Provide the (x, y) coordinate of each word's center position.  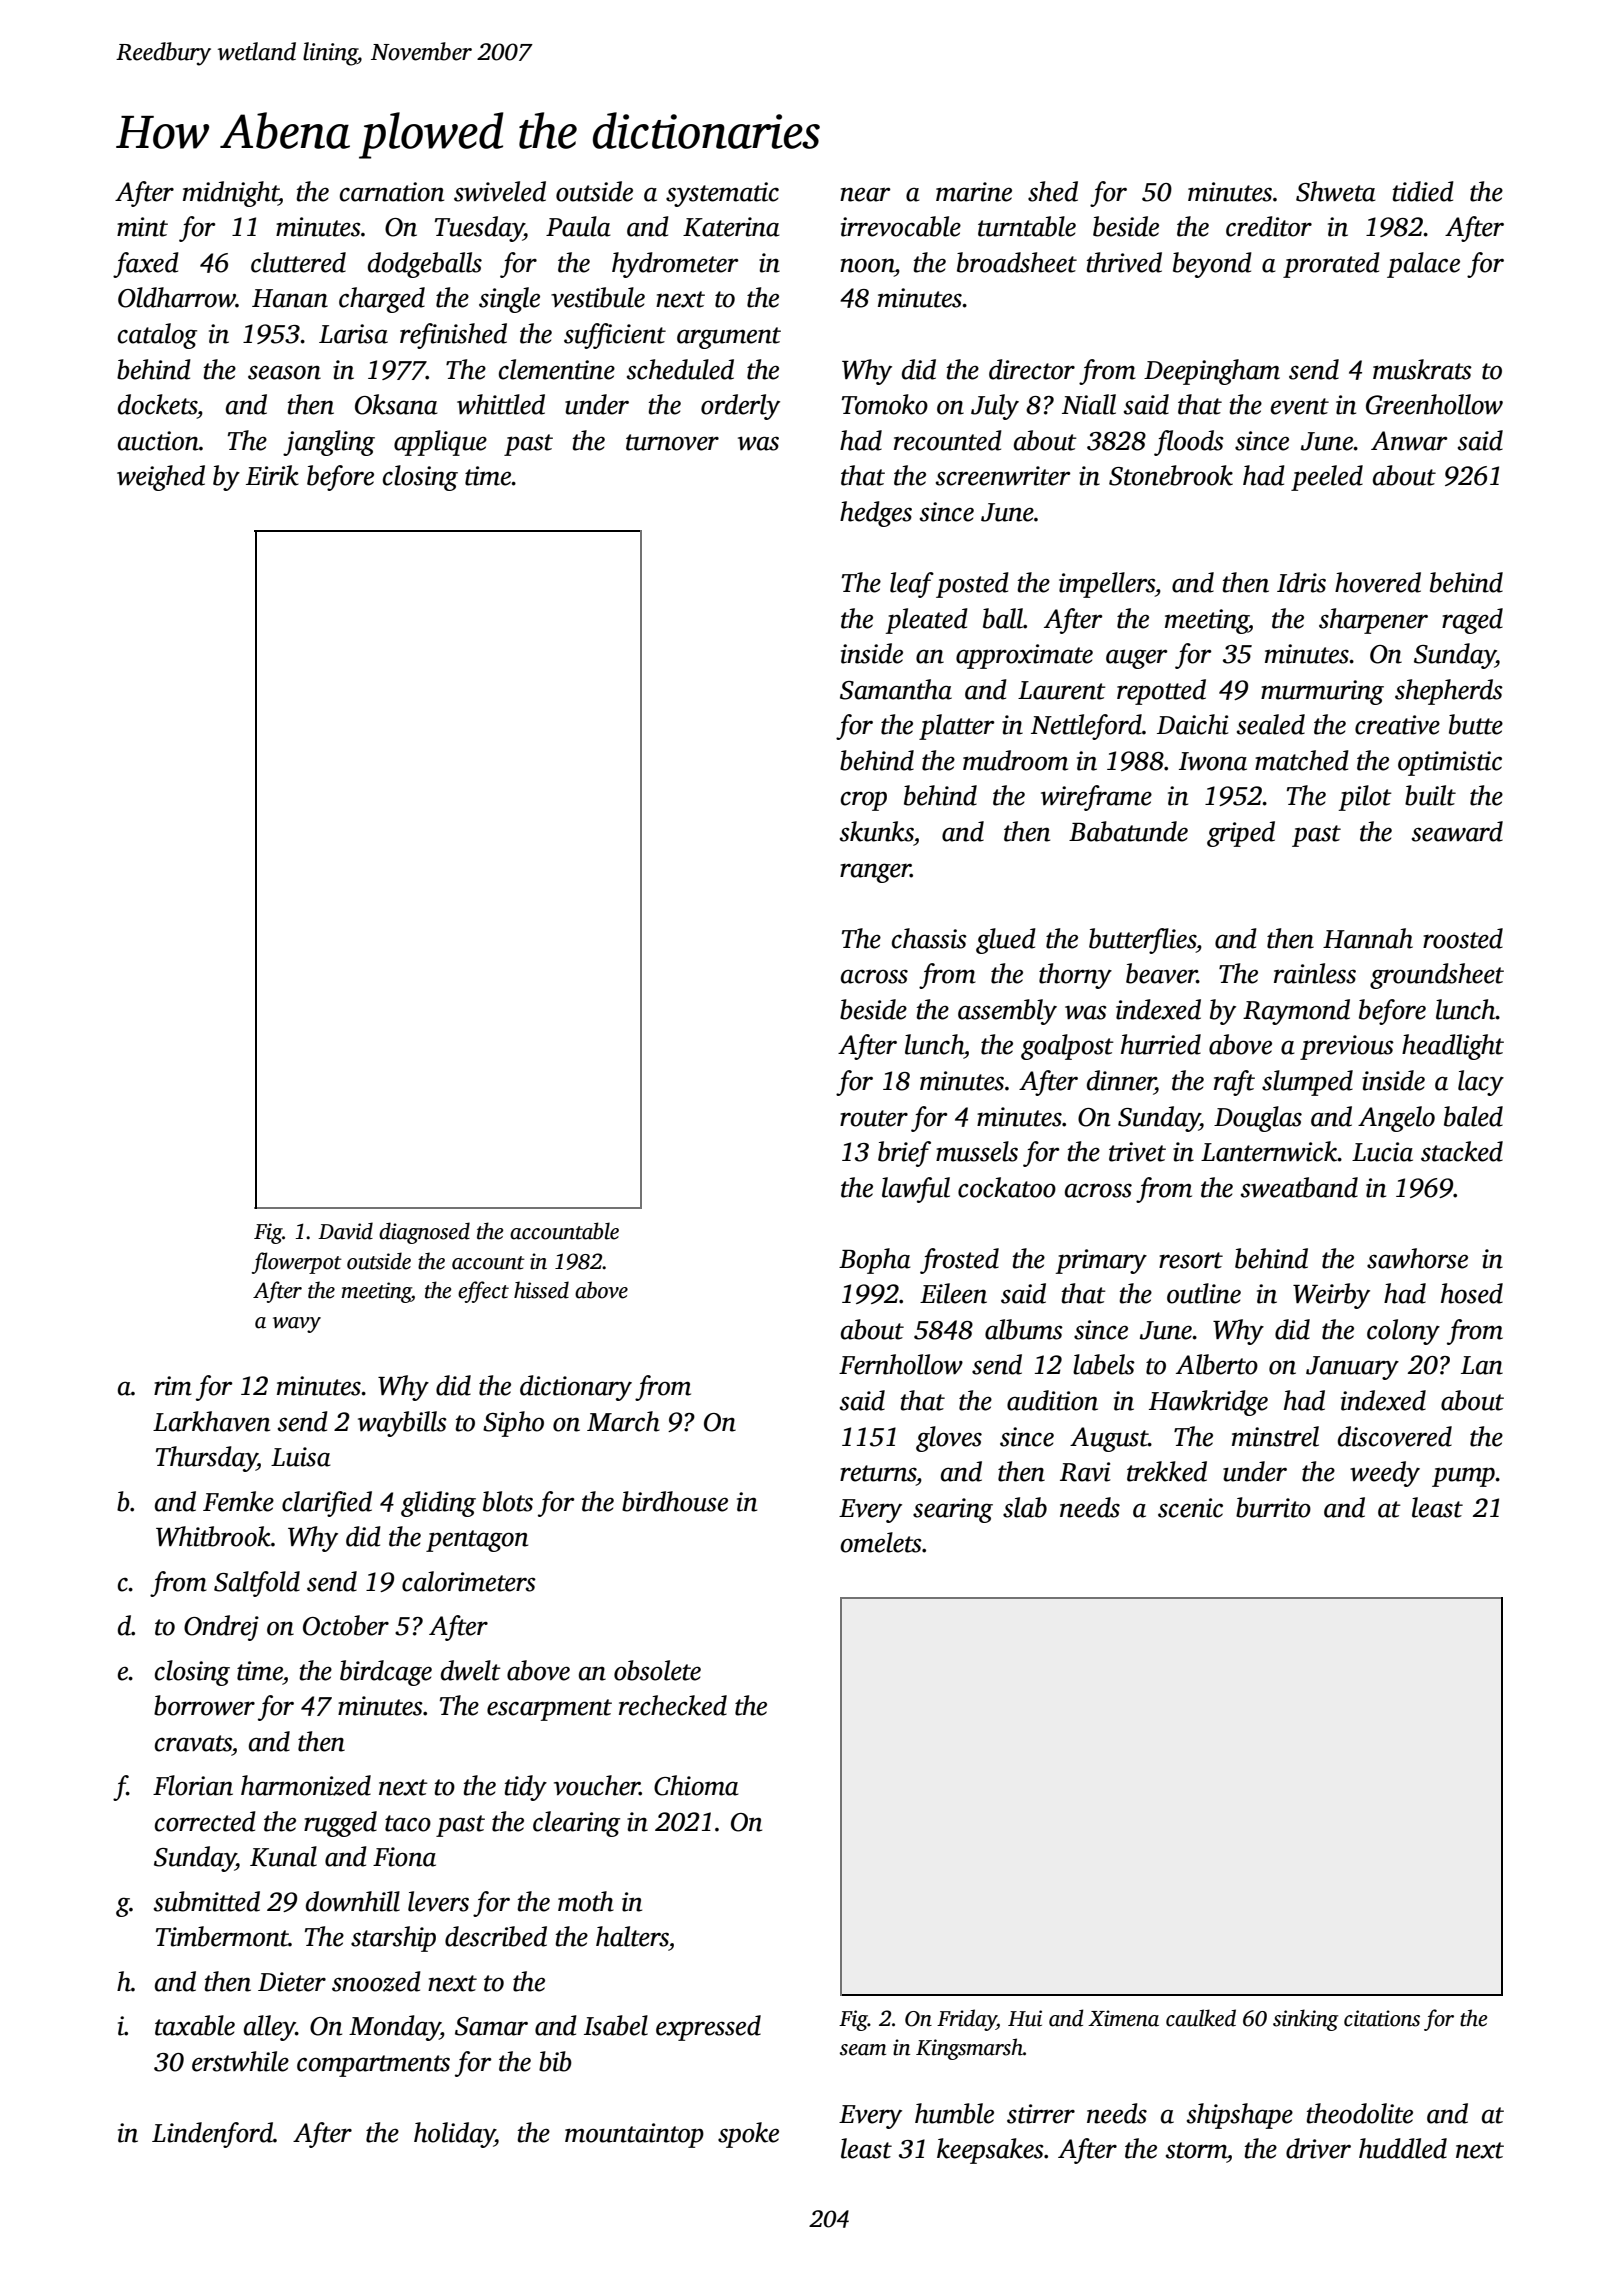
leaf (912, 585)
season (284, 372)
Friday (967, 2020)
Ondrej (221, 1628)
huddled (1403, 2148)
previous (1347, 1047)
